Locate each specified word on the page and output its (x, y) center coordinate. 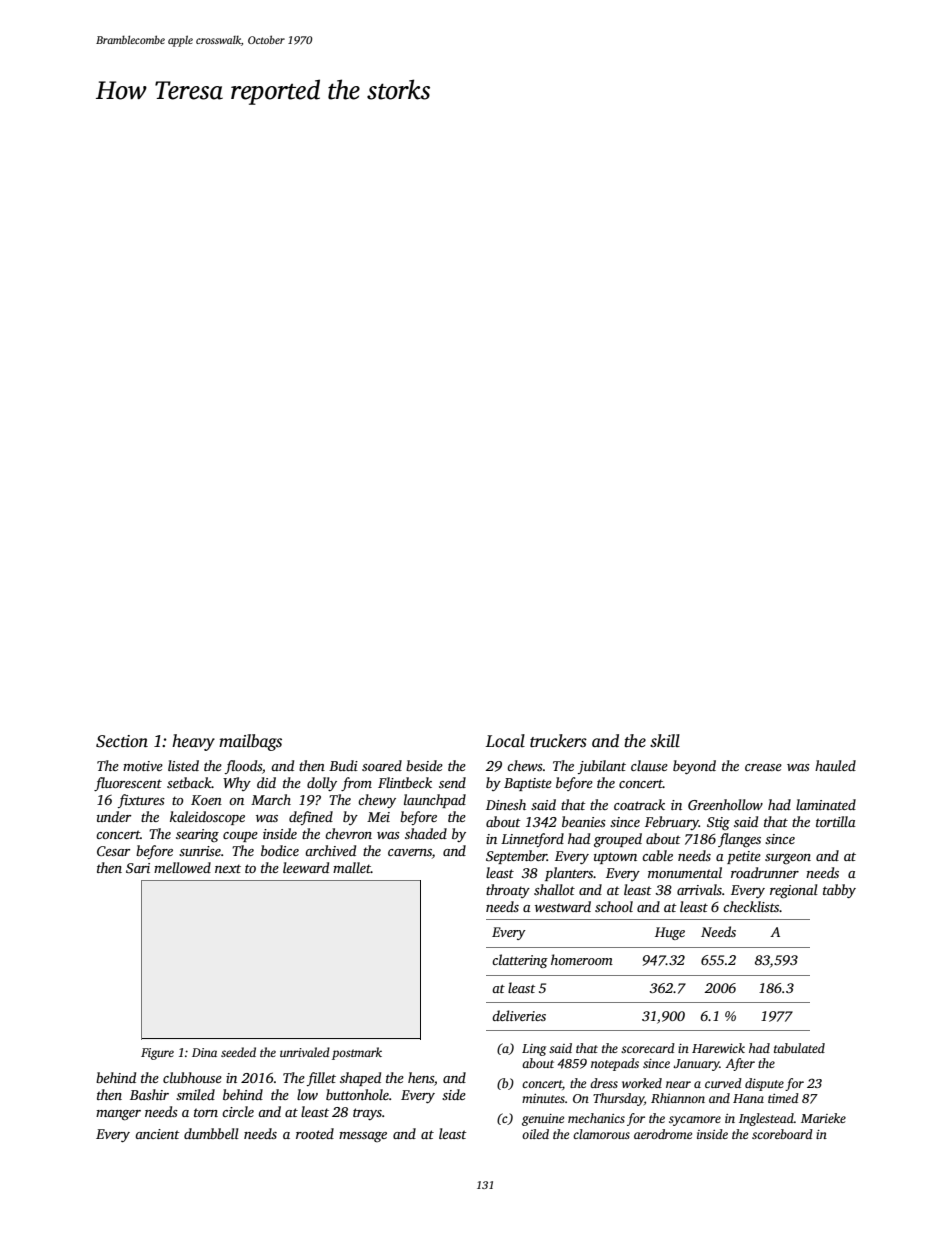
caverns (410, 852)
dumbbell (211, 1133)
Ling (534, 1050)
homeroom (582, 959)
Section (122, 741)
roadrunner (765, 872)
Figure (157, 1054)
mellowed (182, 867)
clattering (520, 961)
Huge (670, 933)
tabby (839, 891)
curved (723, 1083)
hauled (835, 765)
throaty (508, 891)
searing (197, 835)
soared (382, 765)
